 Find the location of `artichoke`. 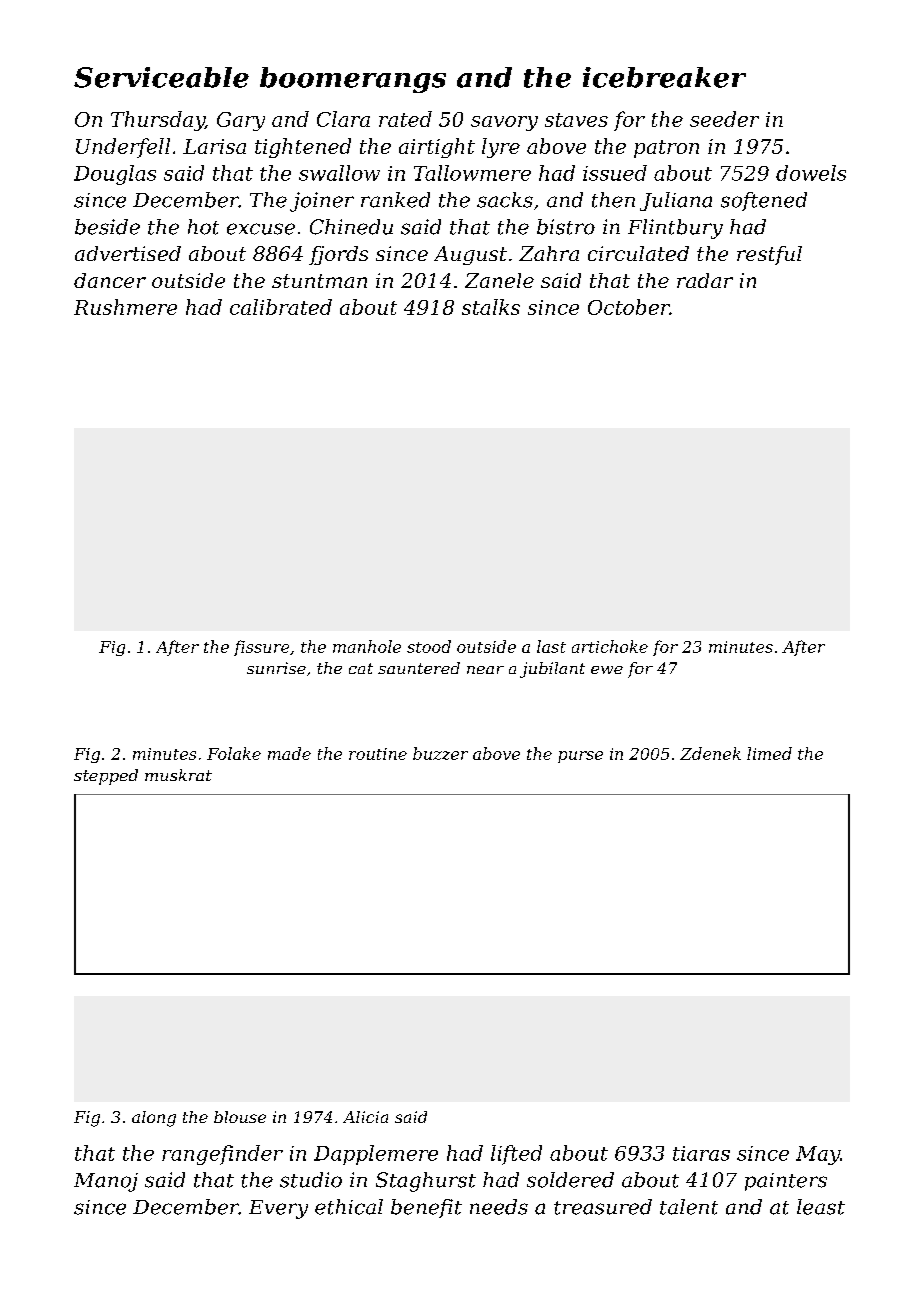

artichoke is located at coordinates (610, 646).
